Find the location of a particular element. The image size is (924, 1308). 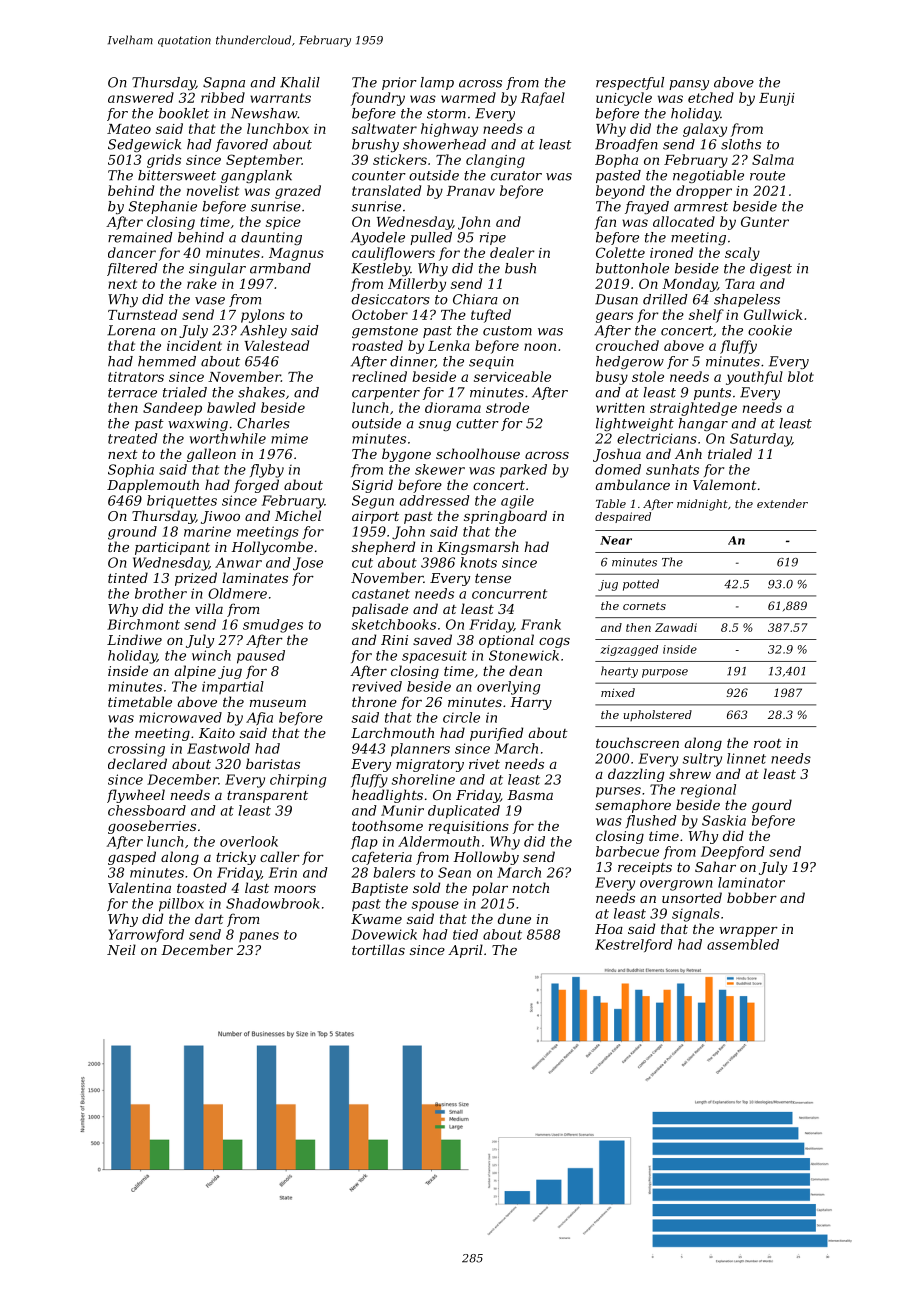

ambulance is located at coordinates (633, 484).
